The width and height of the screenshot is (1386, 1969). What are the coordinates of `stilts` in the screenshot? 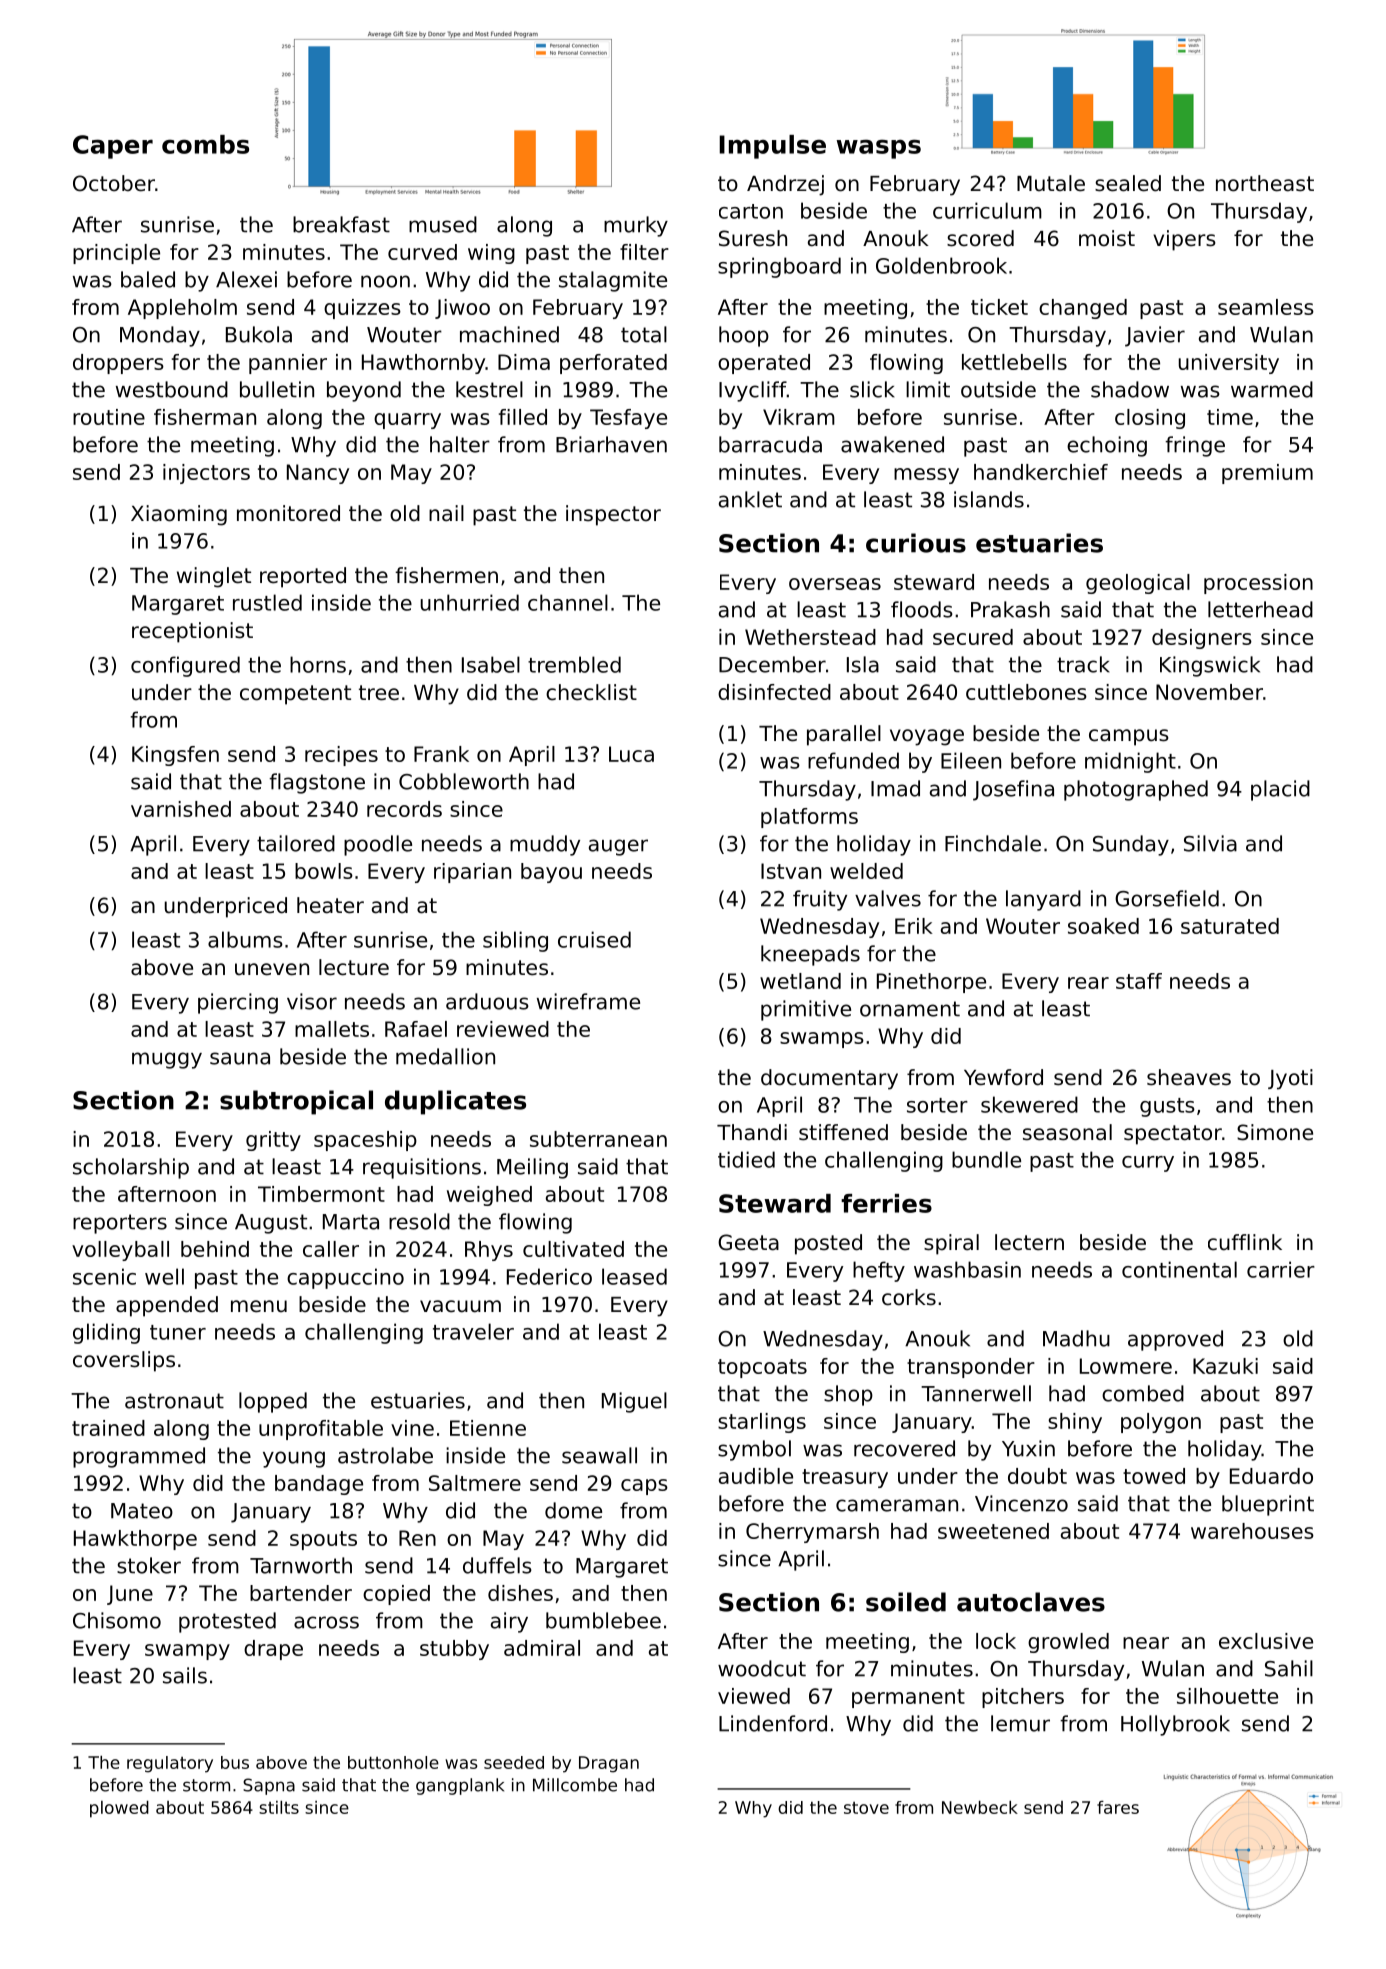 It's located at (279, 1807).
